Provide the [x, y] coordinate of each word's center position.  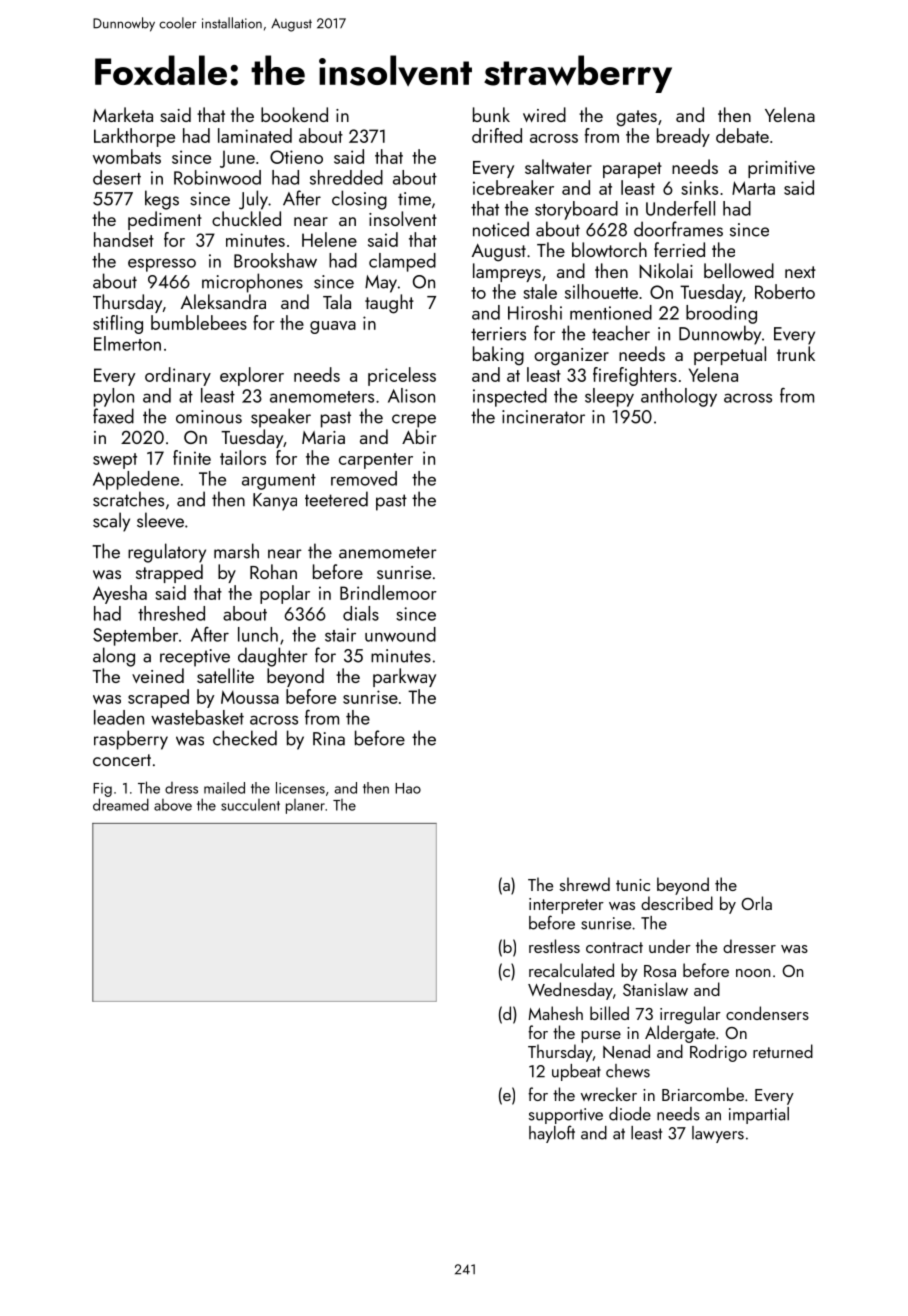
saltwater [558, 166]
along [114, 657]
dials [361, 613]
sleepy [609, 397]
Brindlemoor [388, 592]
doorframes [678, 229]
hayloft [552, 1134]
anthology [679, 397]
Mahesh [555, 1013]
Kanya [275, 502]
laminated [255, 135]
